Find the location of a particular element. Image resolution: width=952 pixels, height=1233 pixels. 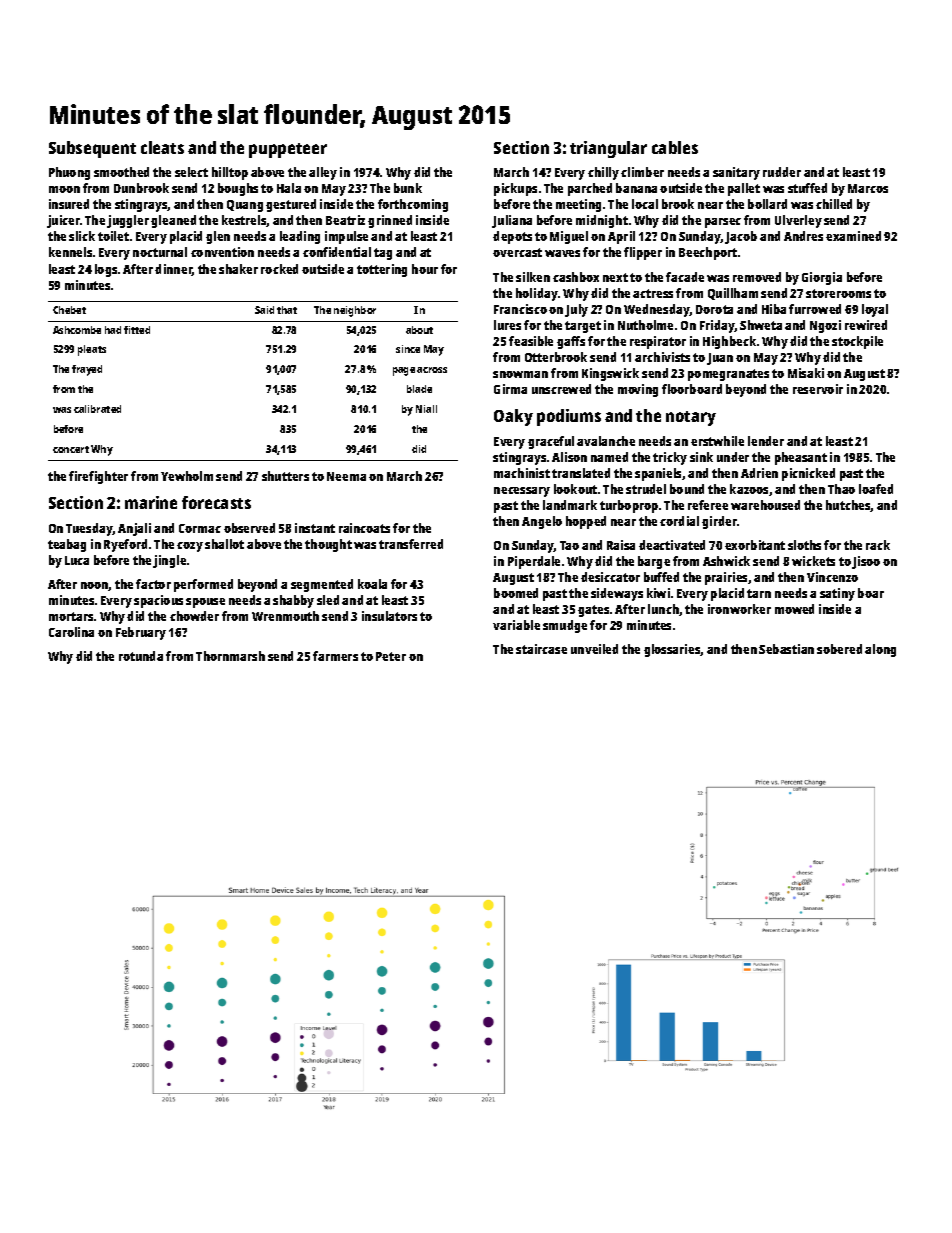

lender is located at coordinates (766, 441).
